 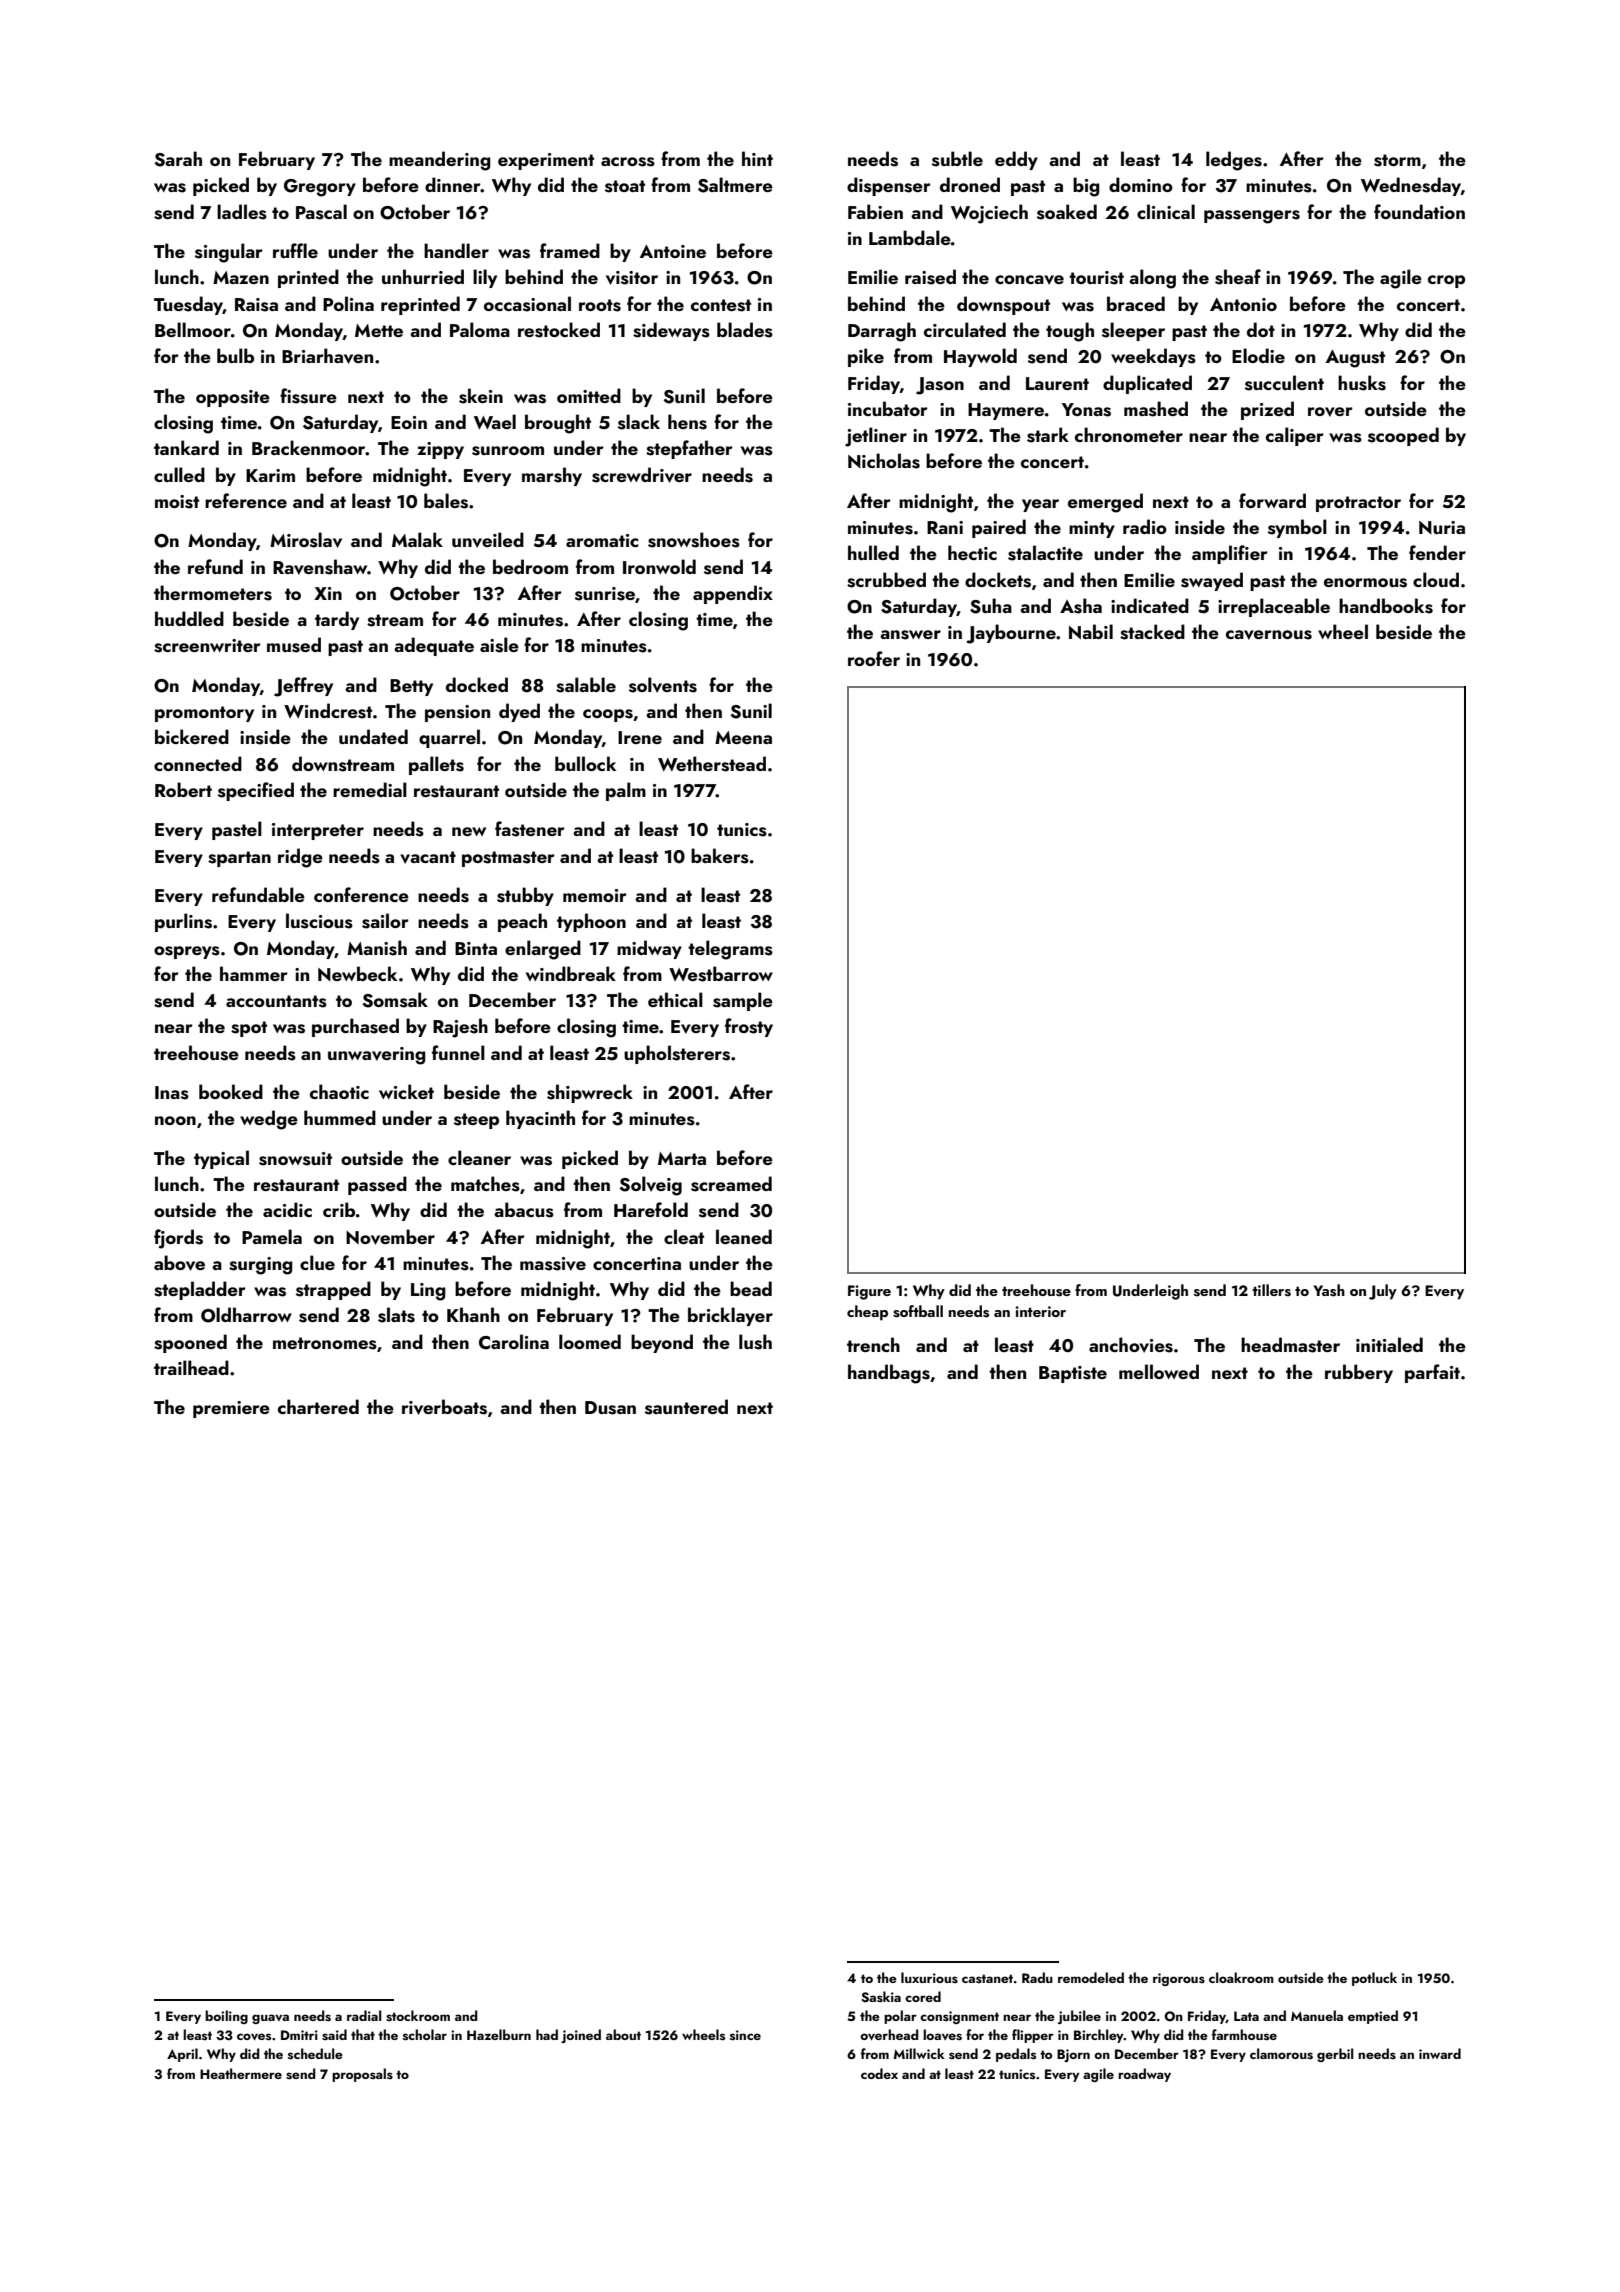 What do you see at coordinates (1432, 1373) in the screenshot?
I see `parfait` at bounding box center [1432, 1373].
